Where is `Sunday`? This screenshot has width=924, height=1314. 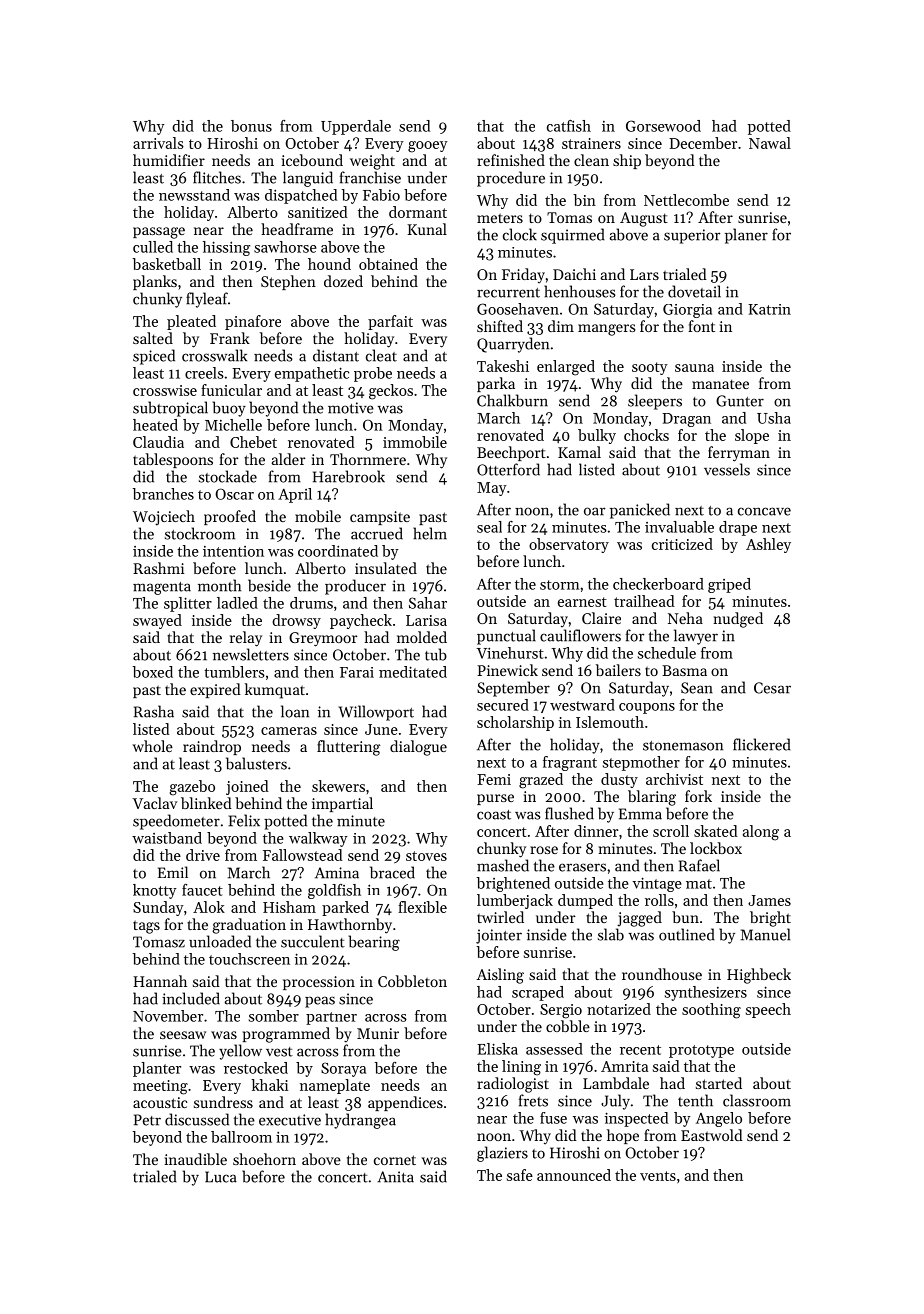 Sunday is located at coordinates (158, 908).
